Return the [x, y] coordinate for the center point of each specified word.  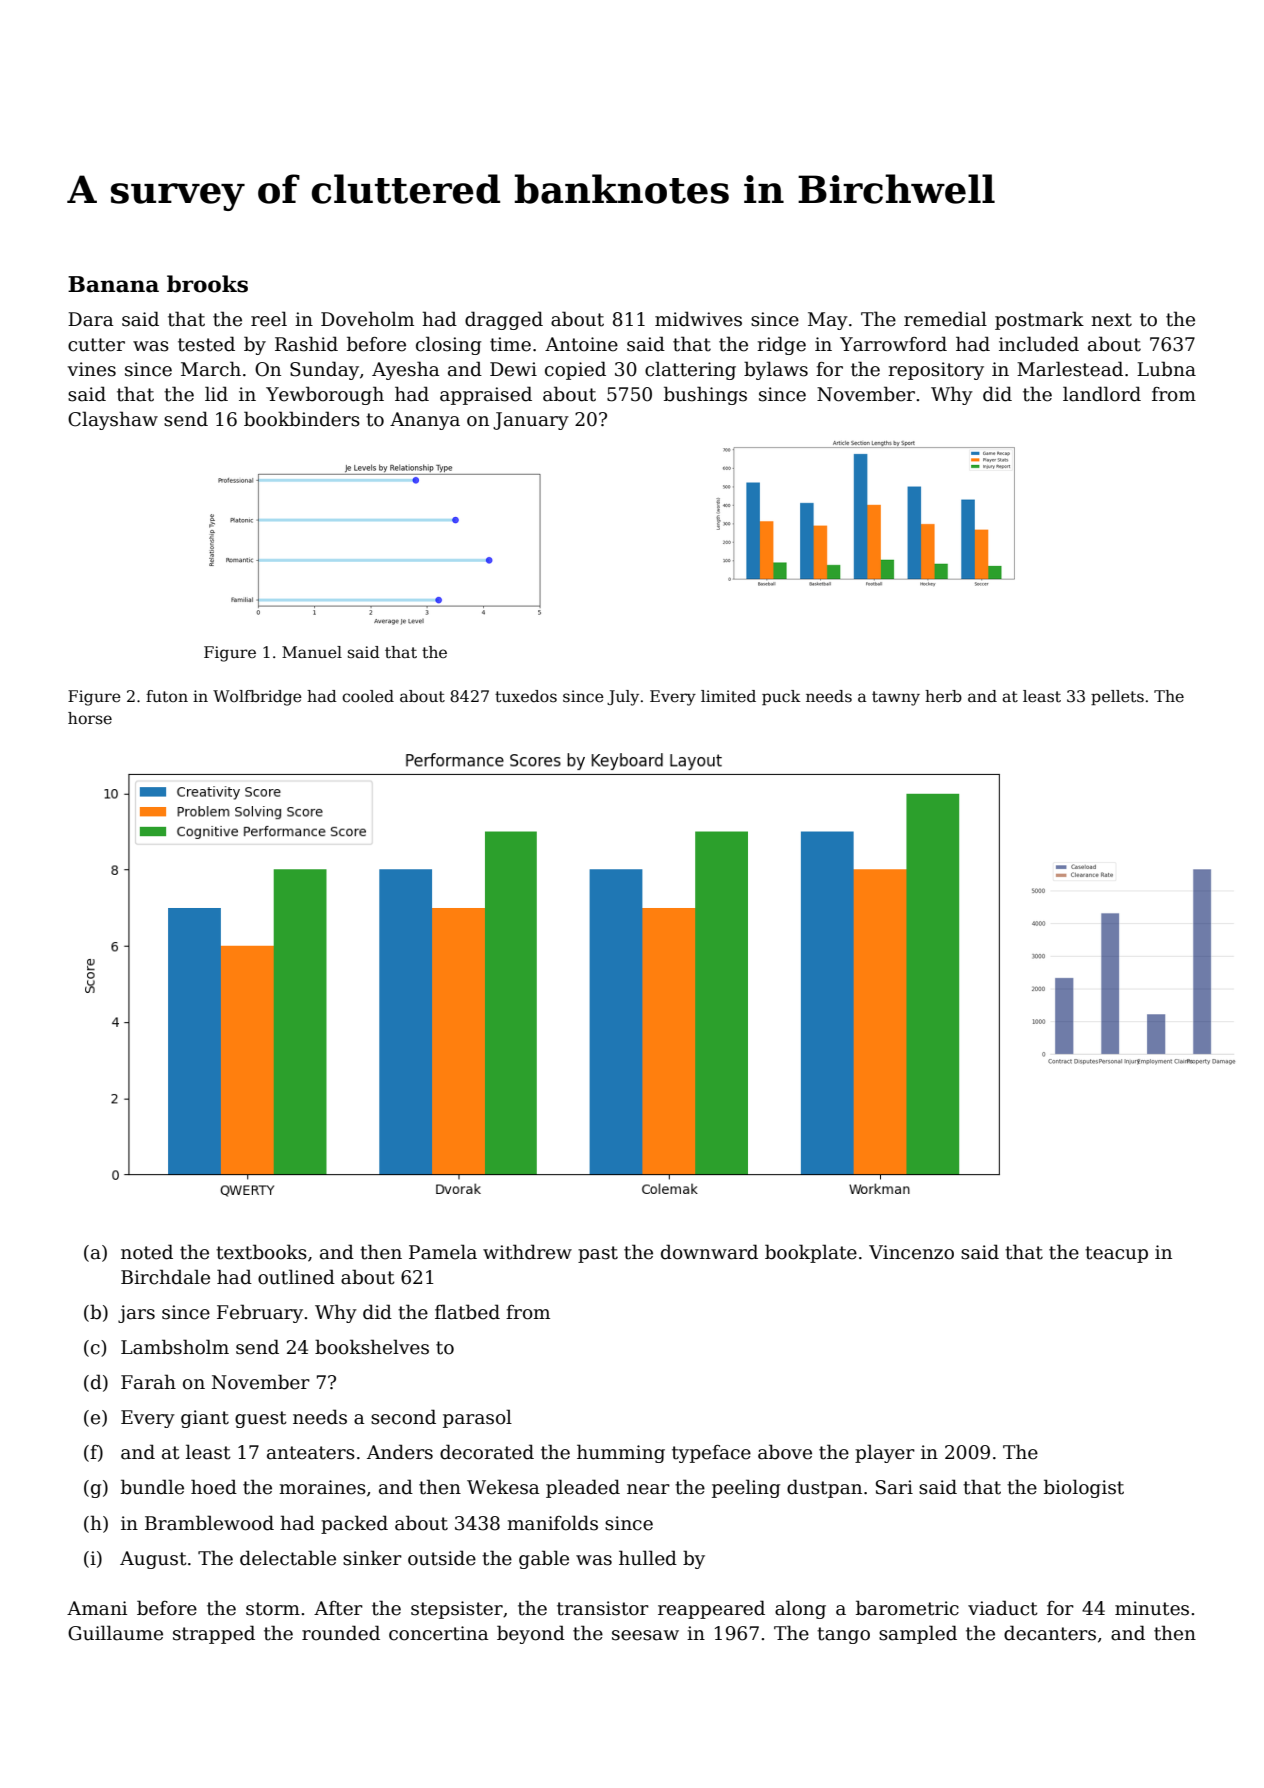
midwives [698, 319]
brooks [207, 284]
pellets [1117, 697]
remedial [945, 319]
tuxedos [526, 696]
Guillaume [115, 1633]
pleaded [583, 1488]
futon [167, 696]
